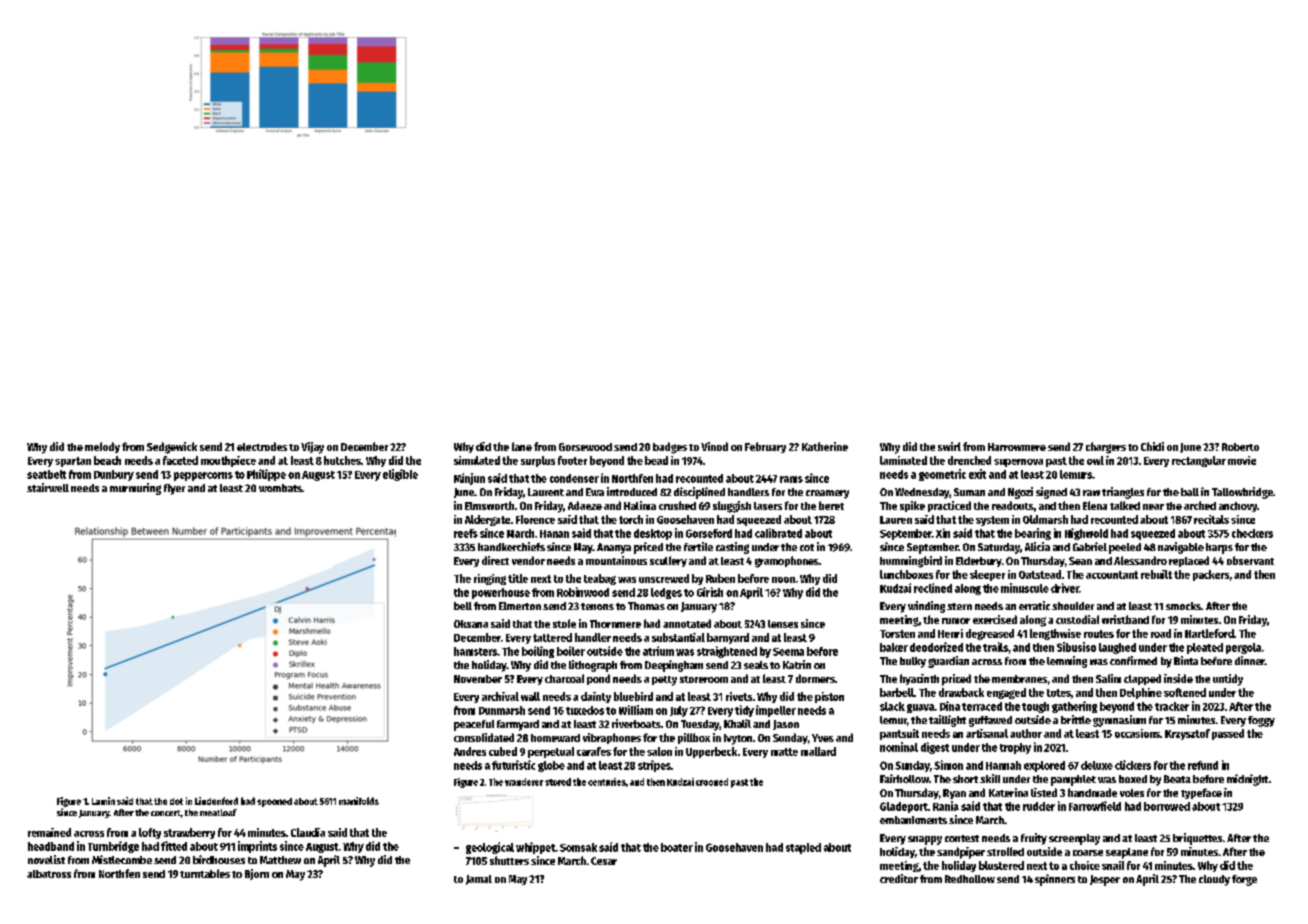 The width and height of the image is (1308, 924). What do you see at coordinates (585, 447) in the image?
I see `Gorsewood` at bounding box center [585, 447].
